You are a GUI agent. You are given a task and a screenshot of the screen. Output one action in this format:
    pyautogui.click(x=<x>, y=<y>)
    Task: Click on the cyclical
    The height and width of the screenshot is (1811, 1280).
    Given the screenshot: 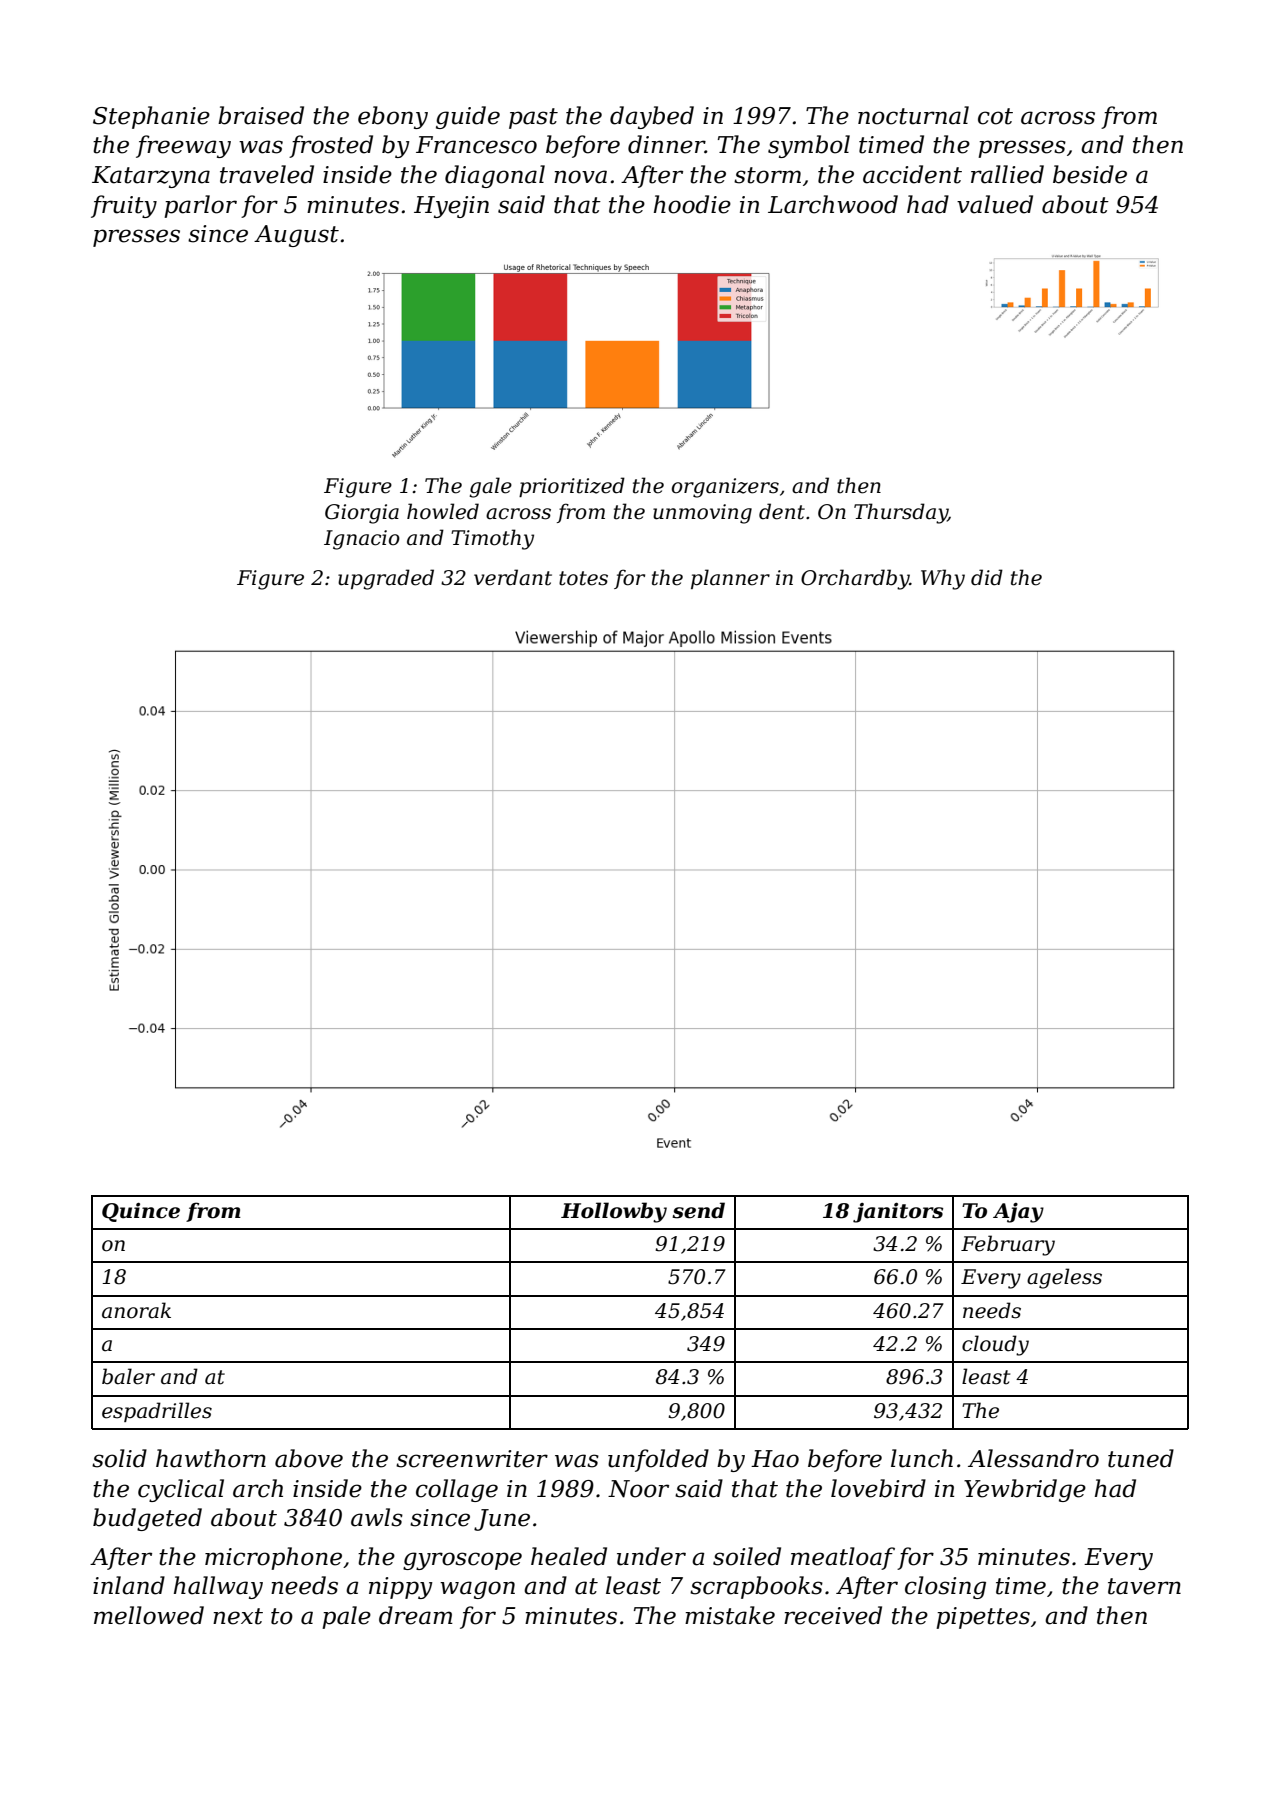 What is the action you would take?
    pyautogui.click(x=181, y=1490)
